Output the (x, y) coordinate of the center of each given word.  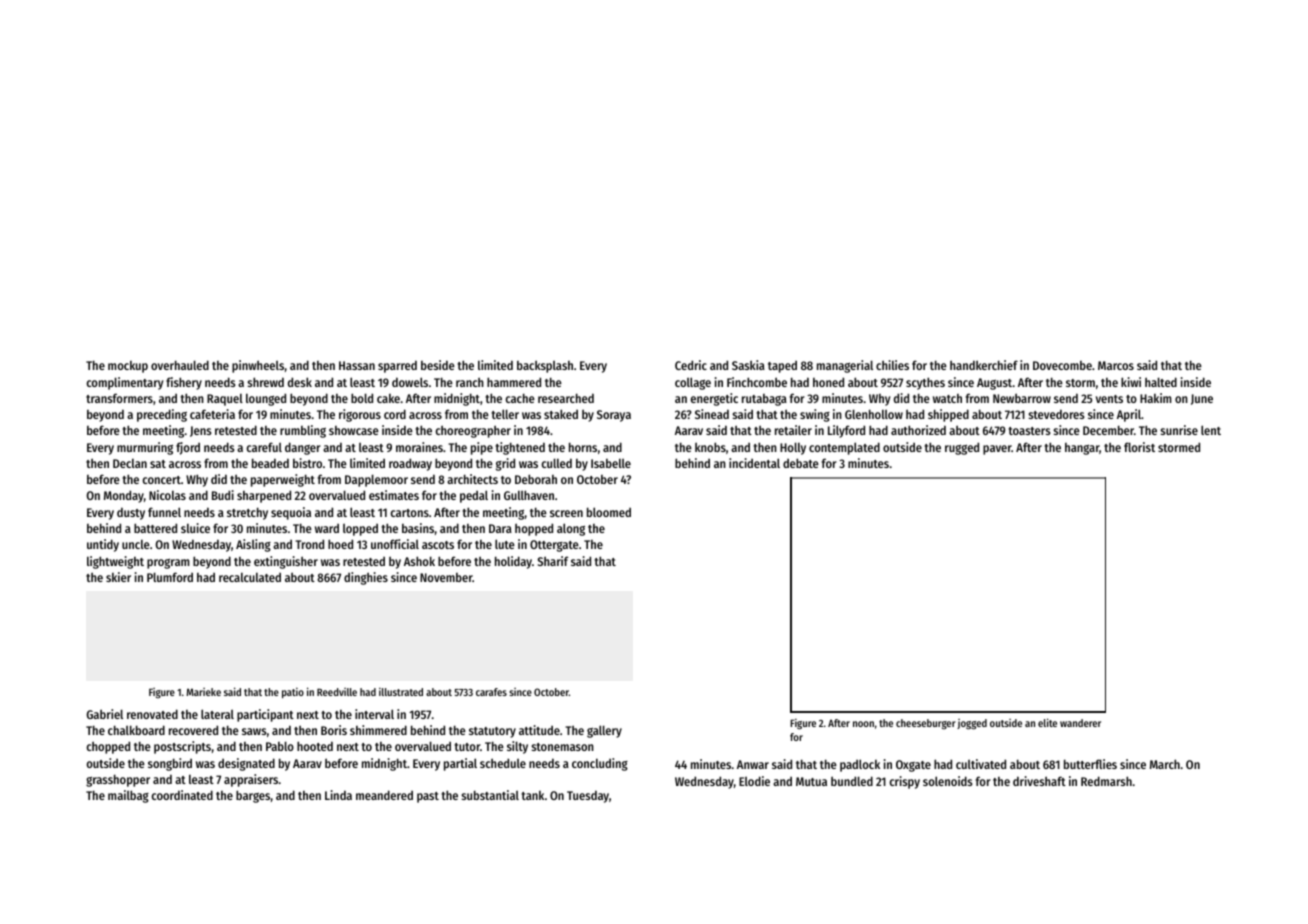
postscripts (182, 747)
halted (1161, 382)
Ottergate (554, 546)
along (571, 529)
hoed (340, 544)
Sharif (553, 561)
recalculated (250, 577)
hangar (1082, 449)
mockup (128, 367)
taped (782, 367)
